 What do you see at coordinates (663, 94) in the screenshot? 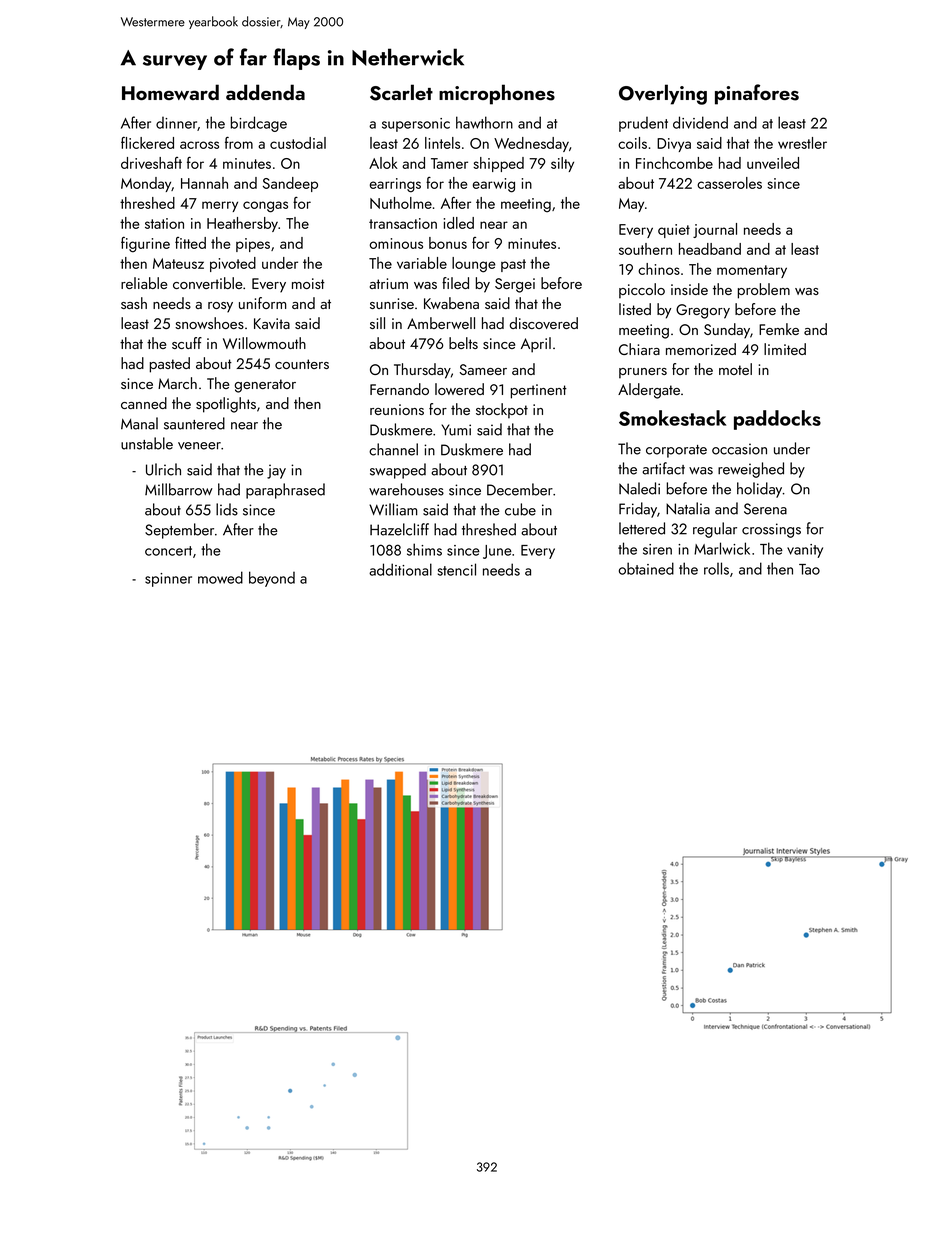
I see `Overlying` at bounding box center [663, 94].
